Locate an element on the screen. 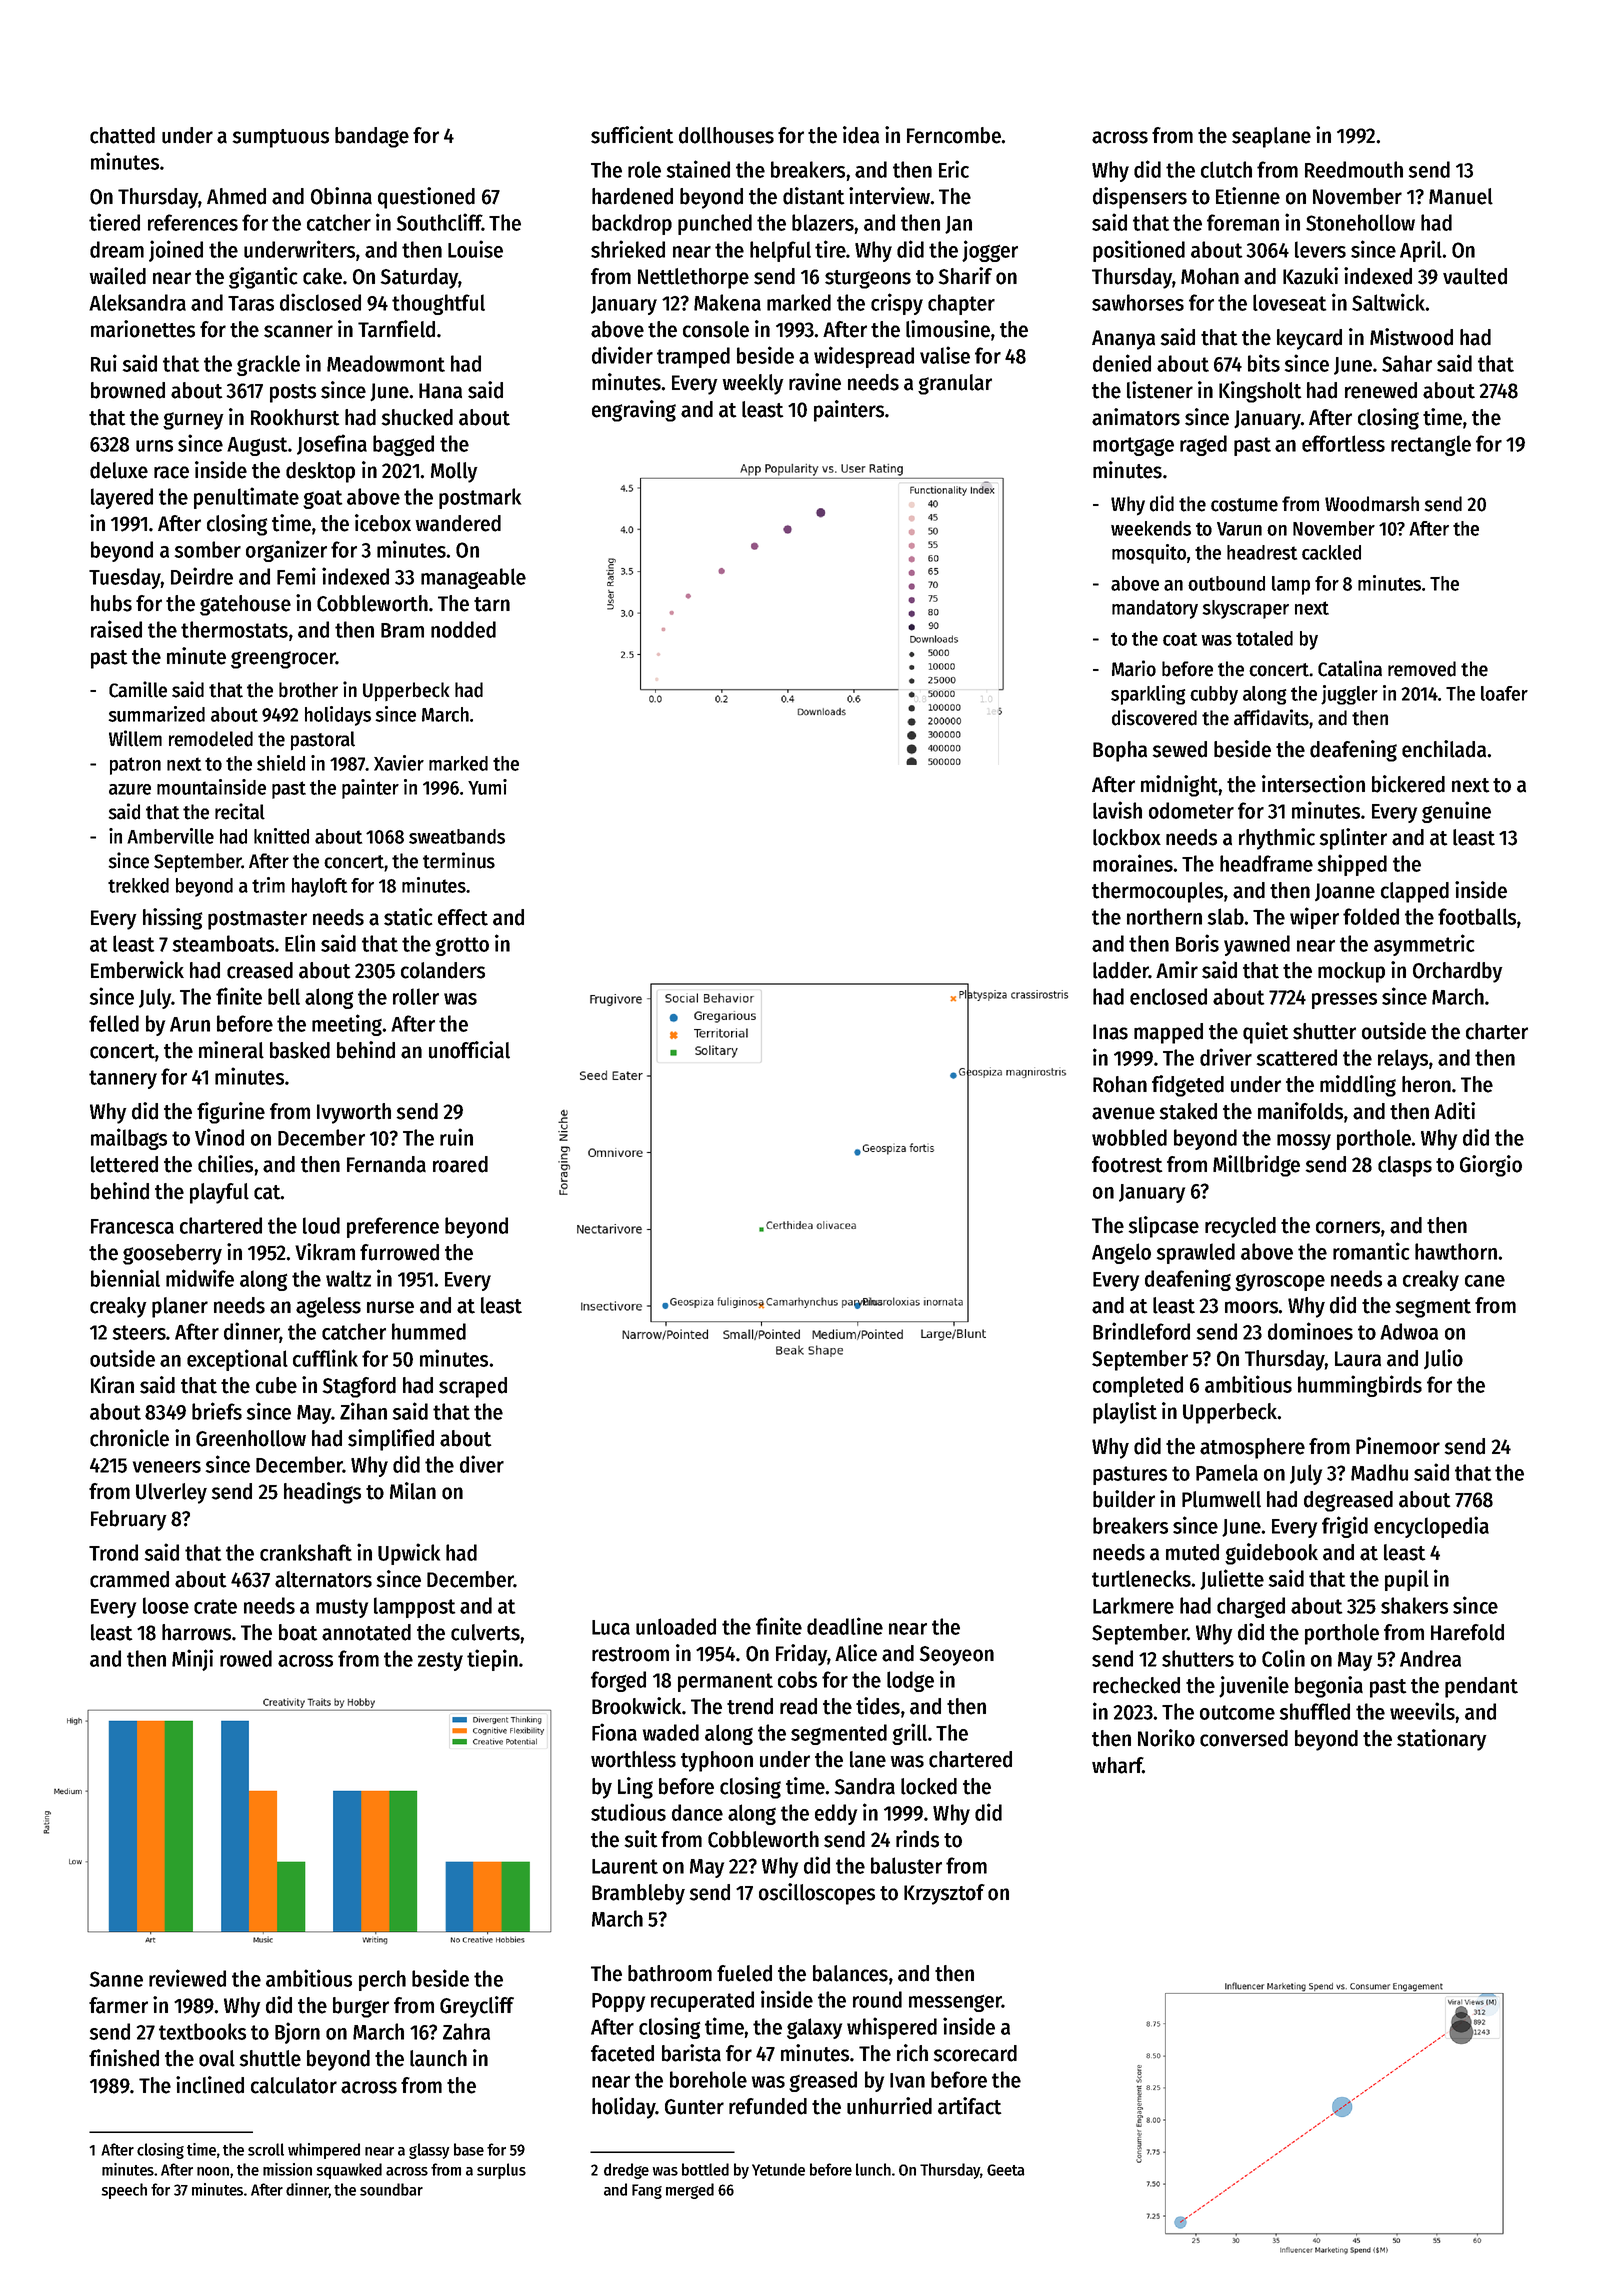 The image size is (1620, 2292). sufficient is located at coordinates (632, 135).
